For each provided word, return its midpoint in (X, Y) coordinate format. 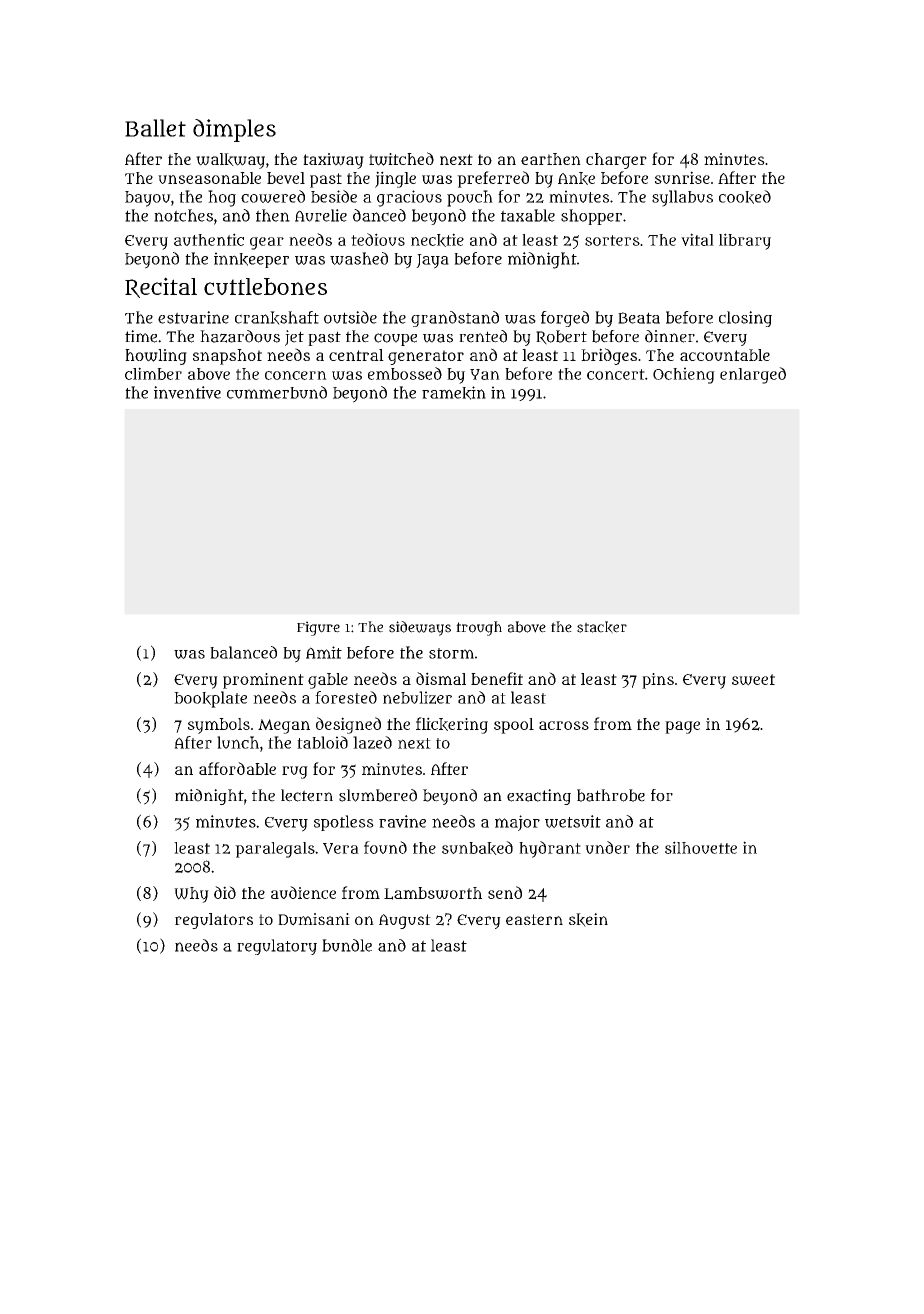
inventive (187, 392)
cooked (745, 197)
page (682, 727)
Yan (485, 374)
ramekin (454, 393)
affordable (237, 768)
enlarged (753, 375)
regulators (214, 921)
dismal (441, 678)
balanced (243, 652)
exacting (539, 797)
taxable (528, 215)
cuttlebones (265, 286)
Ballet (155, 128)
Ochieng (684, 375)
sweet (753, 680)
